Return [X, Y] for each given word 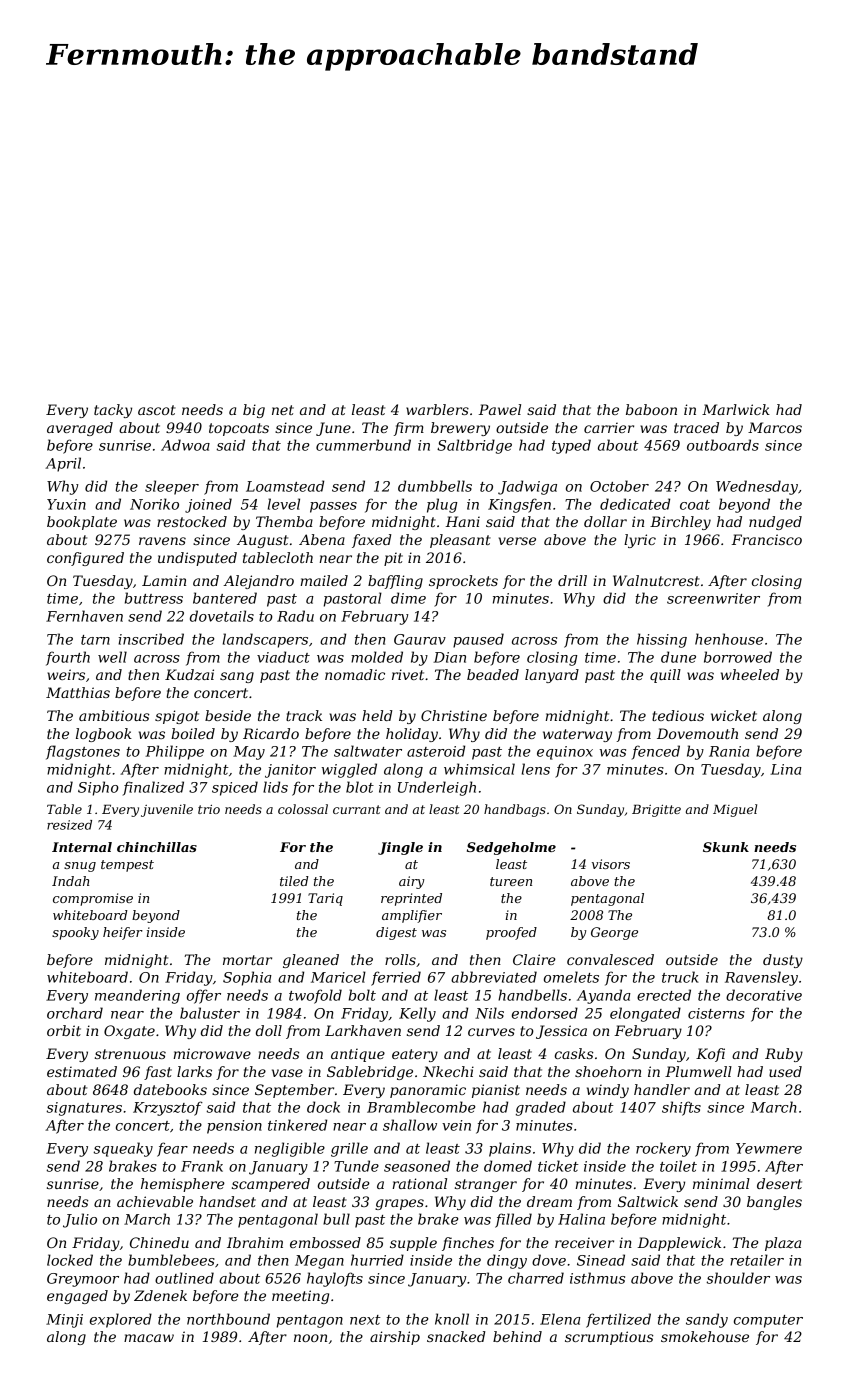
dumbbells [435, 486]
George [614, 933]
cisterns [716, 1013]
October [619, 486]
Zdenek [160, 1295]
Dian [449, 657]
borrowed [738, 657]
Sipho [98, 788]
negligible [290, 1149]
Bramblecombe [421, 1107]
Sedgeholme [511, 848]
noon [310, 1338]
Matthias [78, 692]
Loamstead [285, 486]
